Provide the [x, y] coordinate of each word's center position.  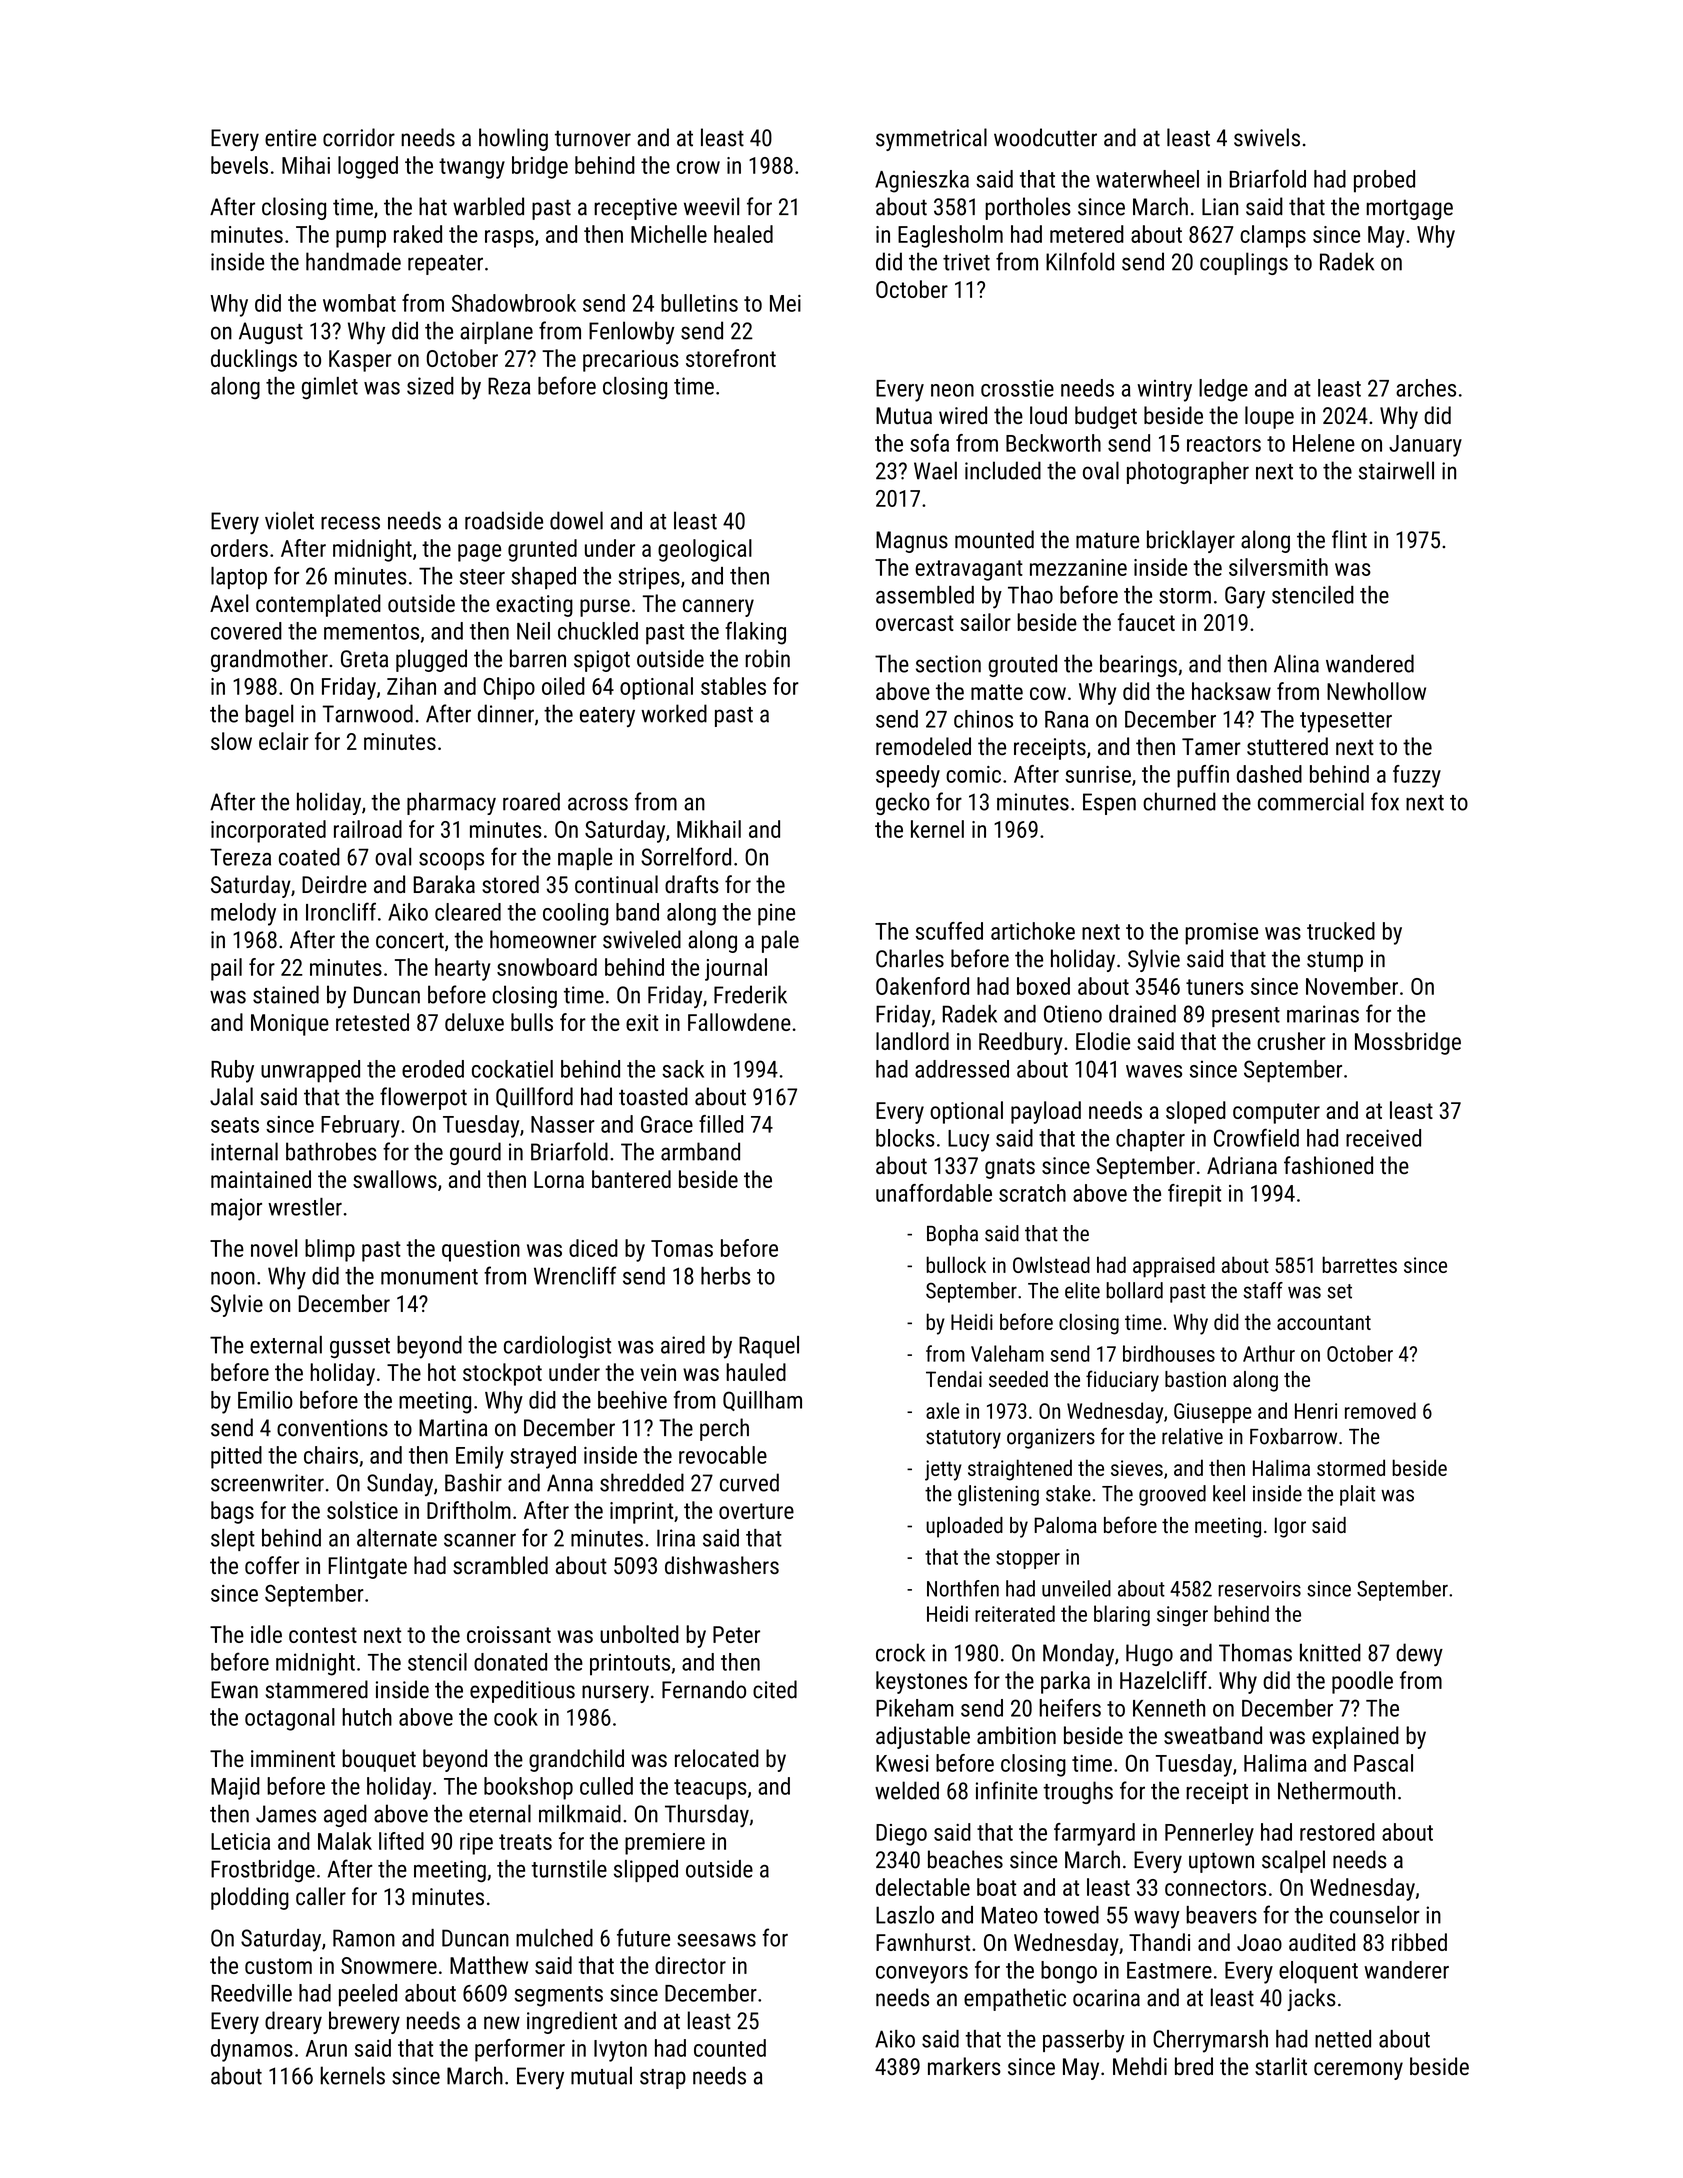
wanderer [1406, 1970]
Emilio [265, 1400]
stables [733, 686]
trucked [1341, 931]
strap [663, 2079]
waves [1154, 1071]
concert [410, 940]
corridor [359, 137]
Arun [326, 2048]
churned [1179, 801]
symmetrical [931, 139]
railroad [368, 829]
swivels [1267, 137]
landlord [912, 1041]
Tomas [682, 1248]
